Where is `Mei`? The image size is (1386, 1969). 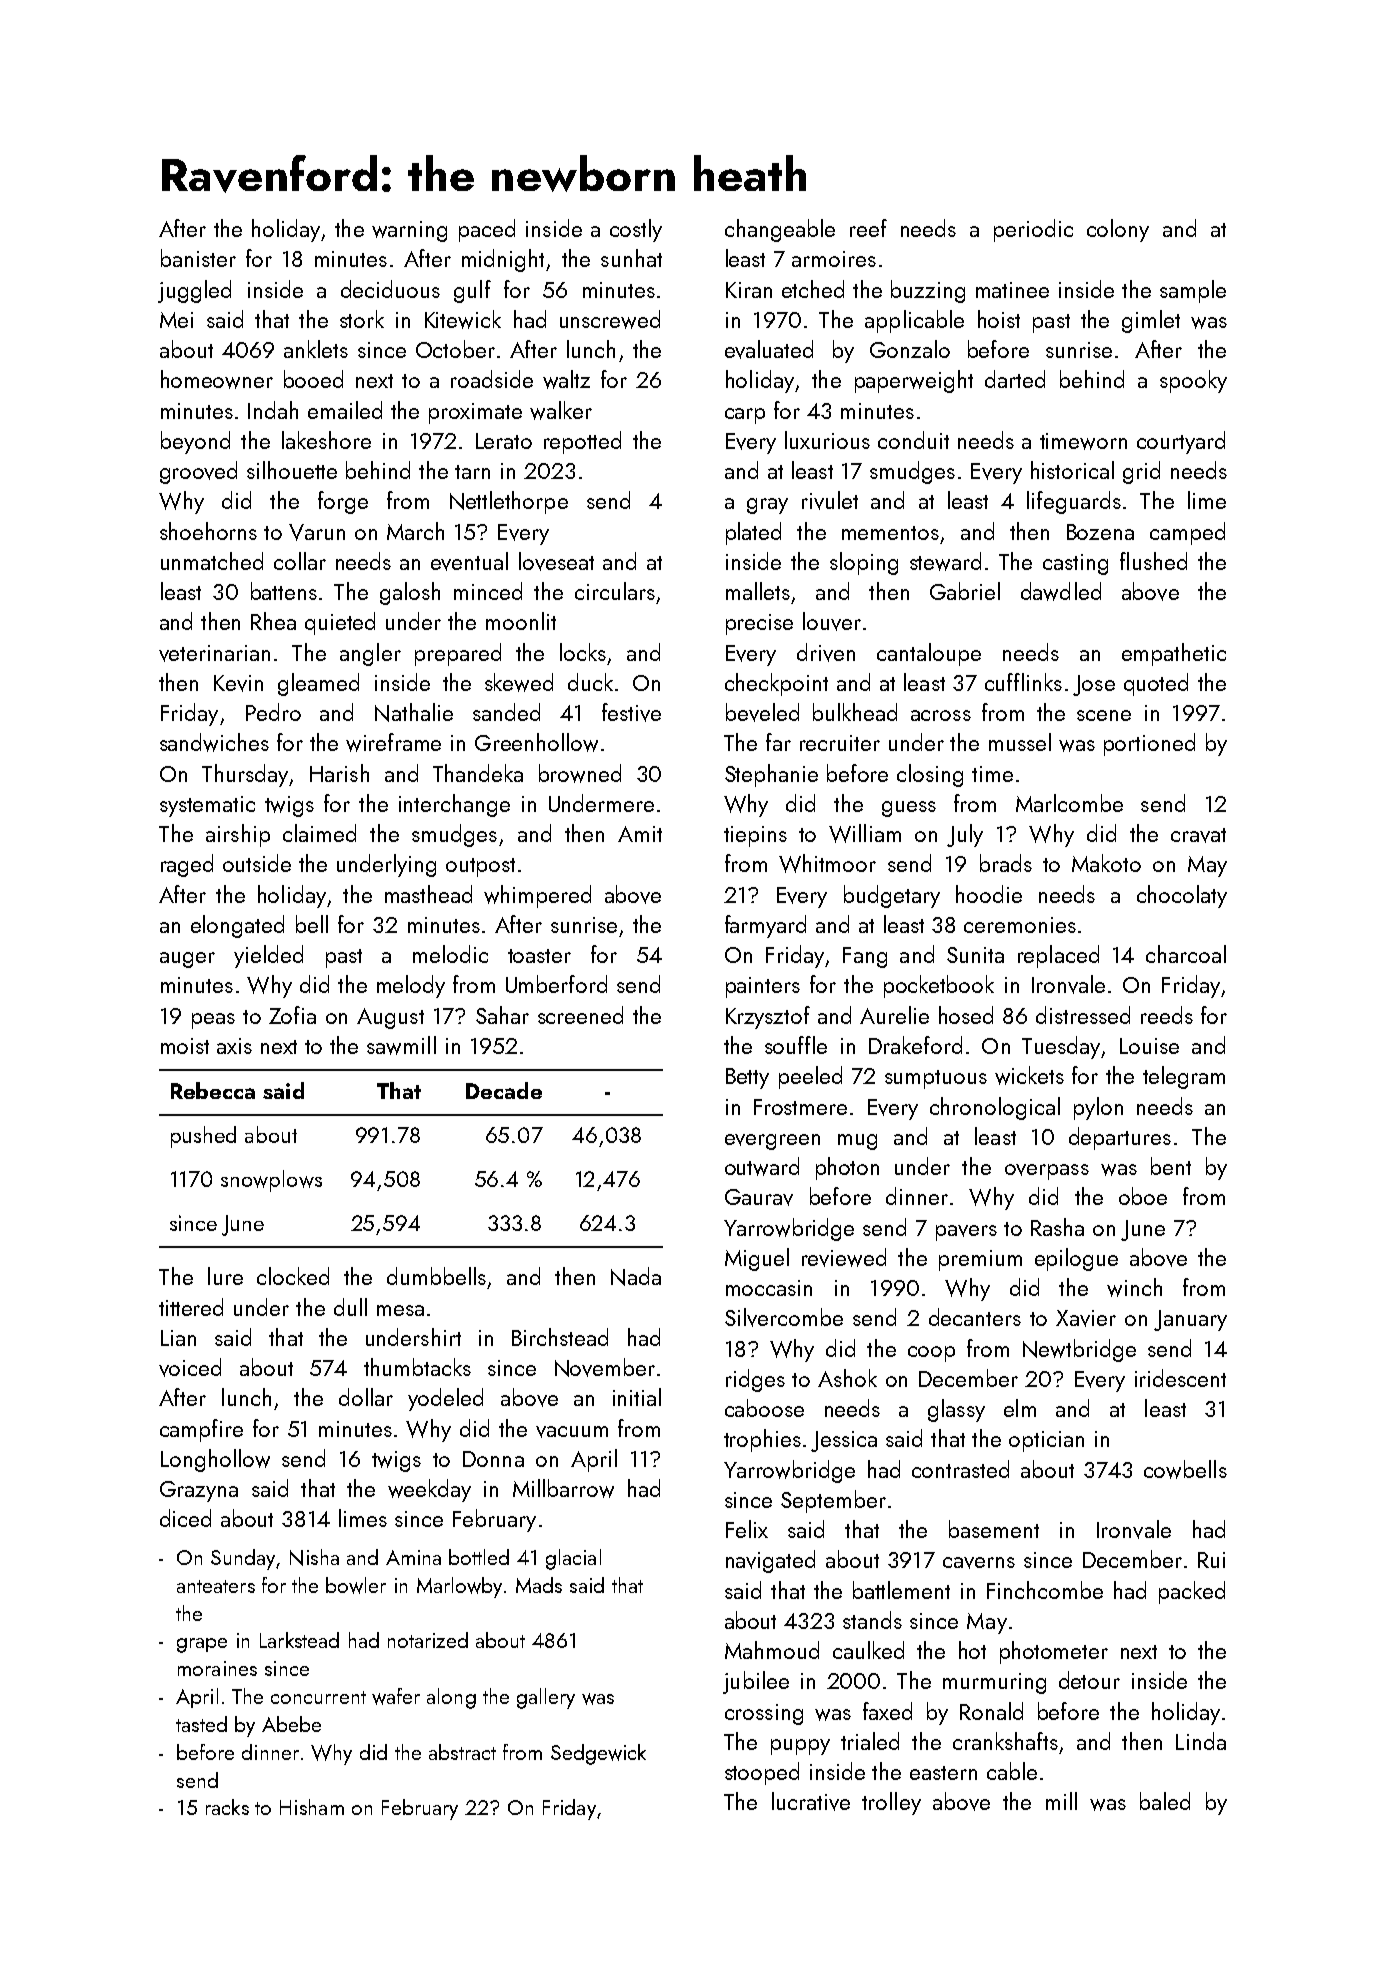 Mei is located at coordinates (176, 320).
